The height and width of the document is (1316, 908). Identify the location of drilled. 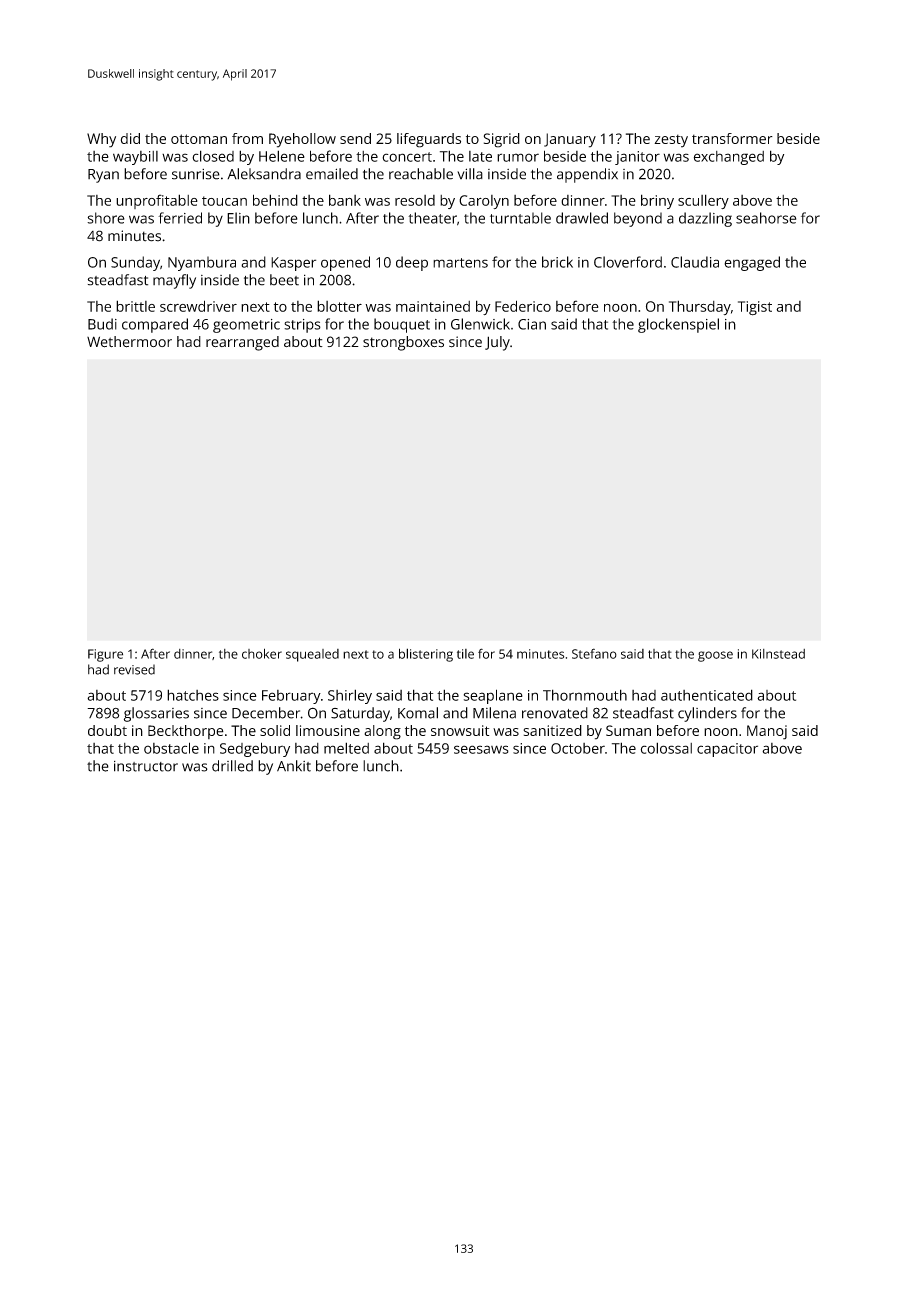
(232, 766).
